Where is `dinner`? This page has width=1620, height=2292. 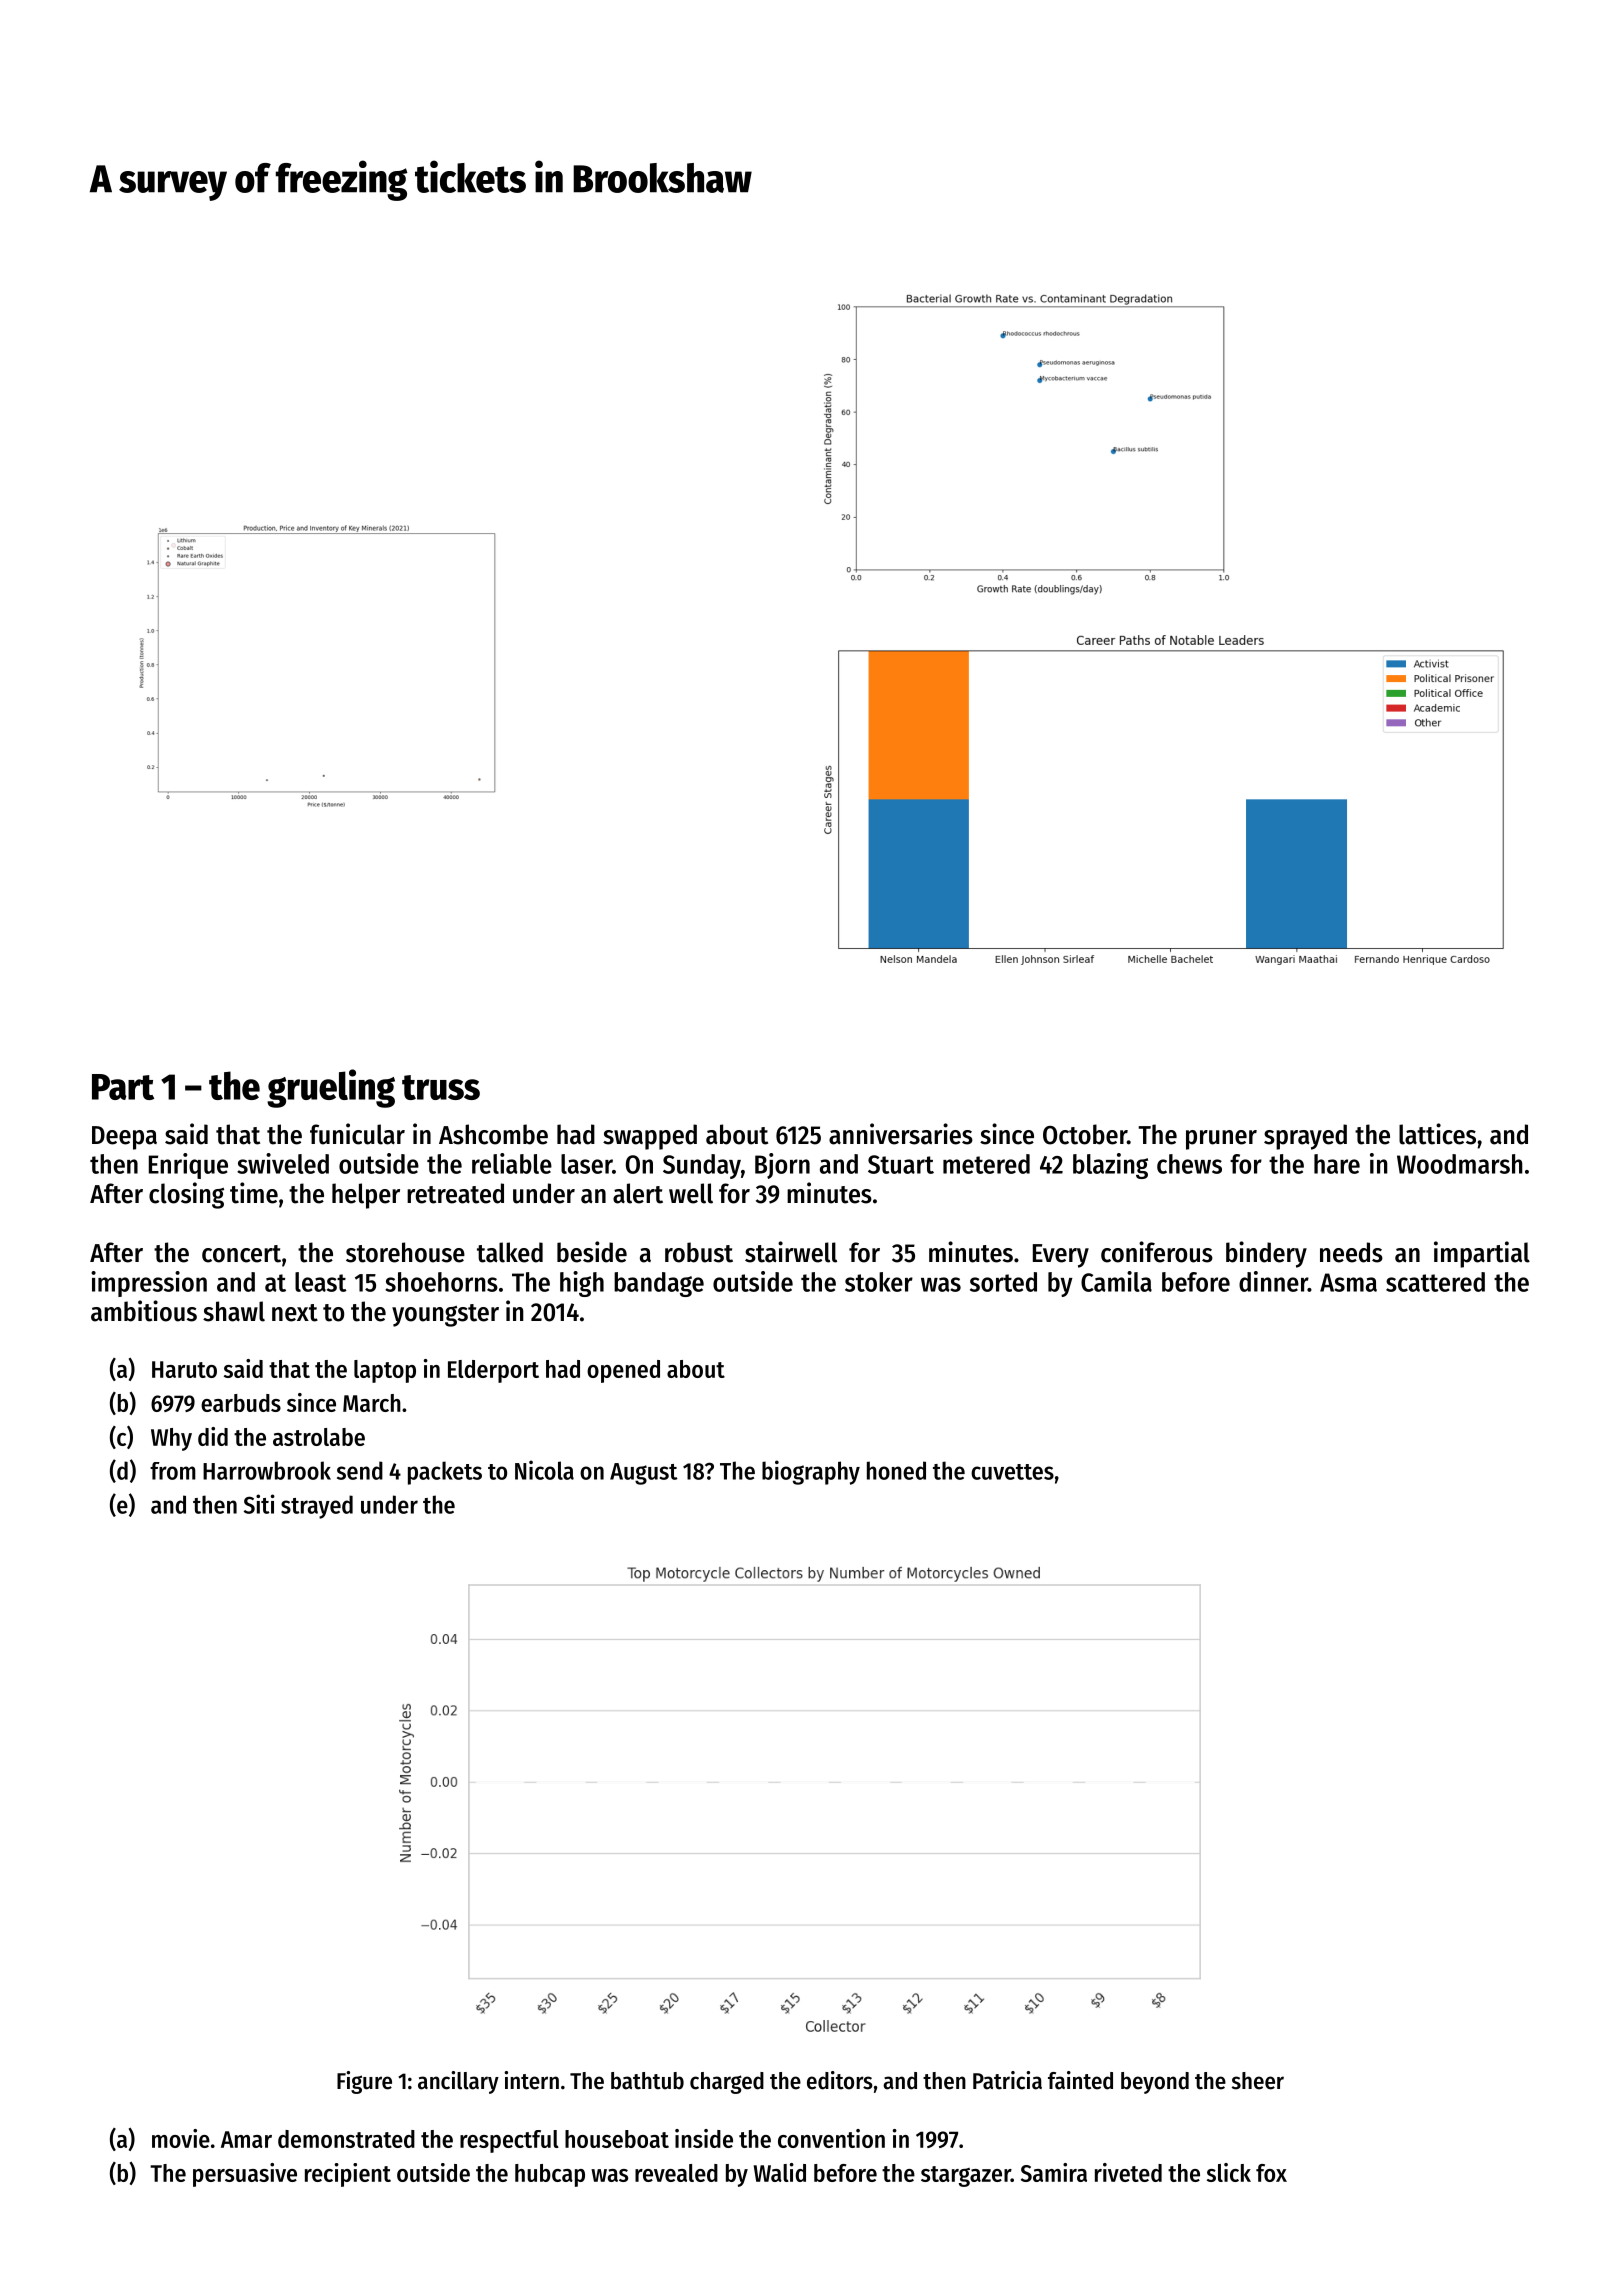 dinner is located at coordinates (1273, 1281).
